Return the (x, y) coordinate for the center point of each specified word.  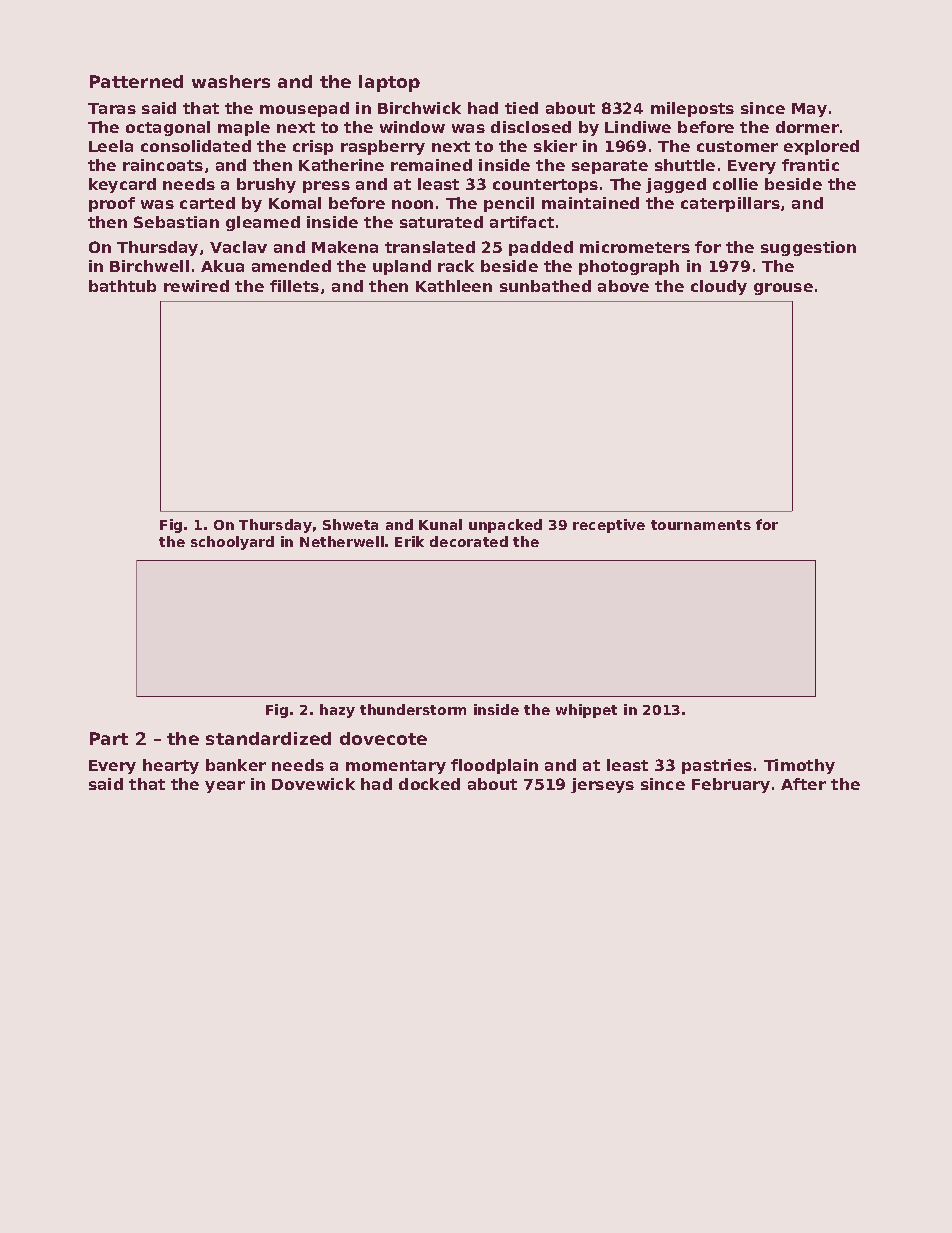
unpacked (505, 526)
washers (231, 81)
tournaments (701, 525)
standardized (268, 738)
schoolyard (232, 543)
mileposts (692, 109)
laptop (389, 83)
